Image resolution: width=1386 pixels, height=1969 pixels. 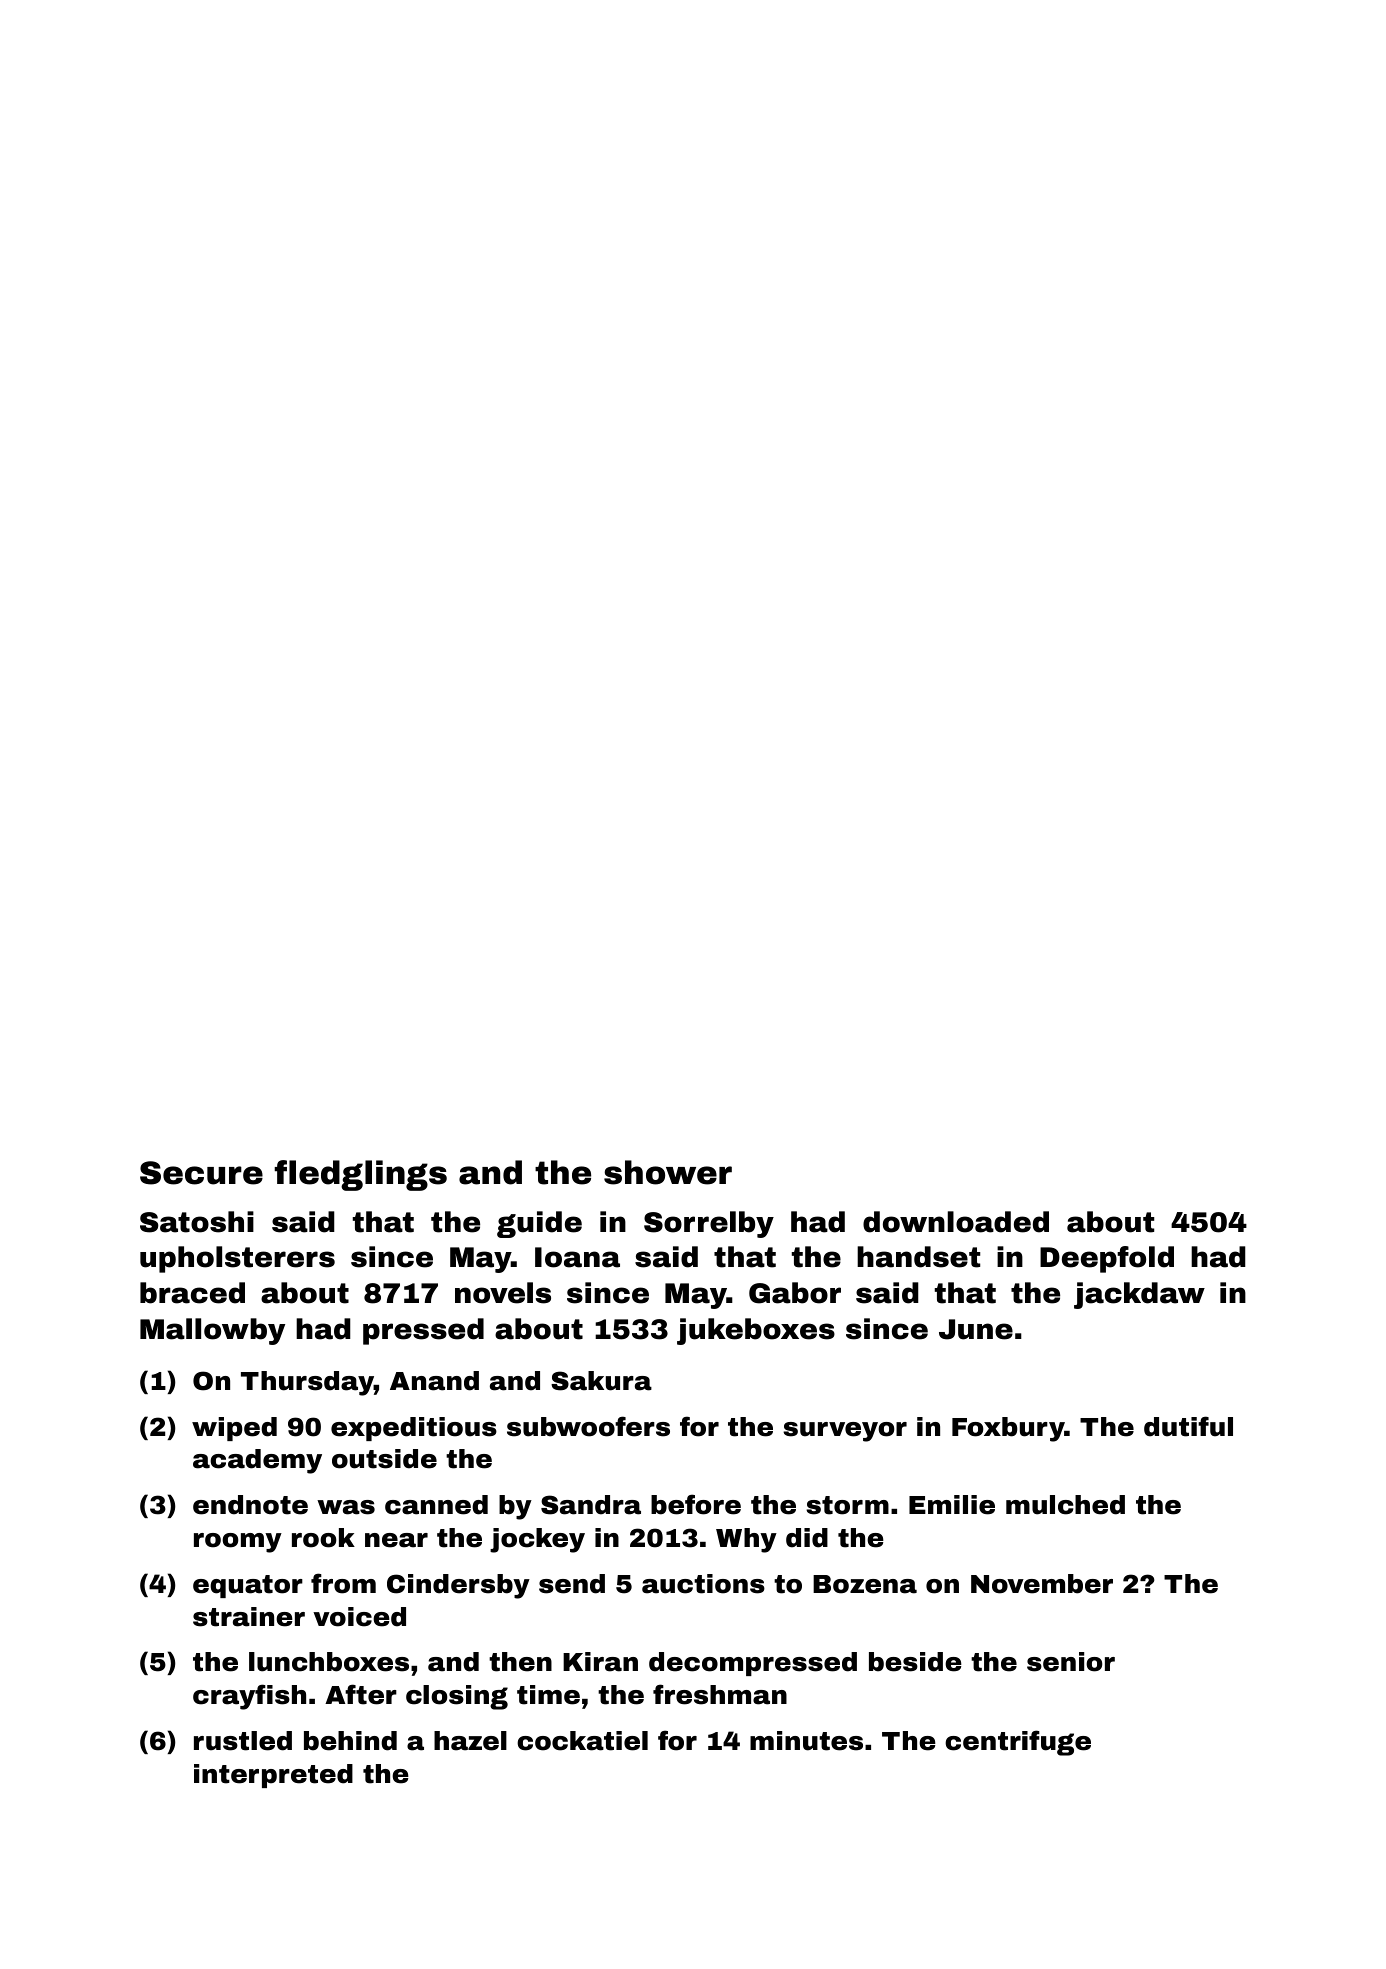 I want to click on shower, so click(x=668, y=1172).
